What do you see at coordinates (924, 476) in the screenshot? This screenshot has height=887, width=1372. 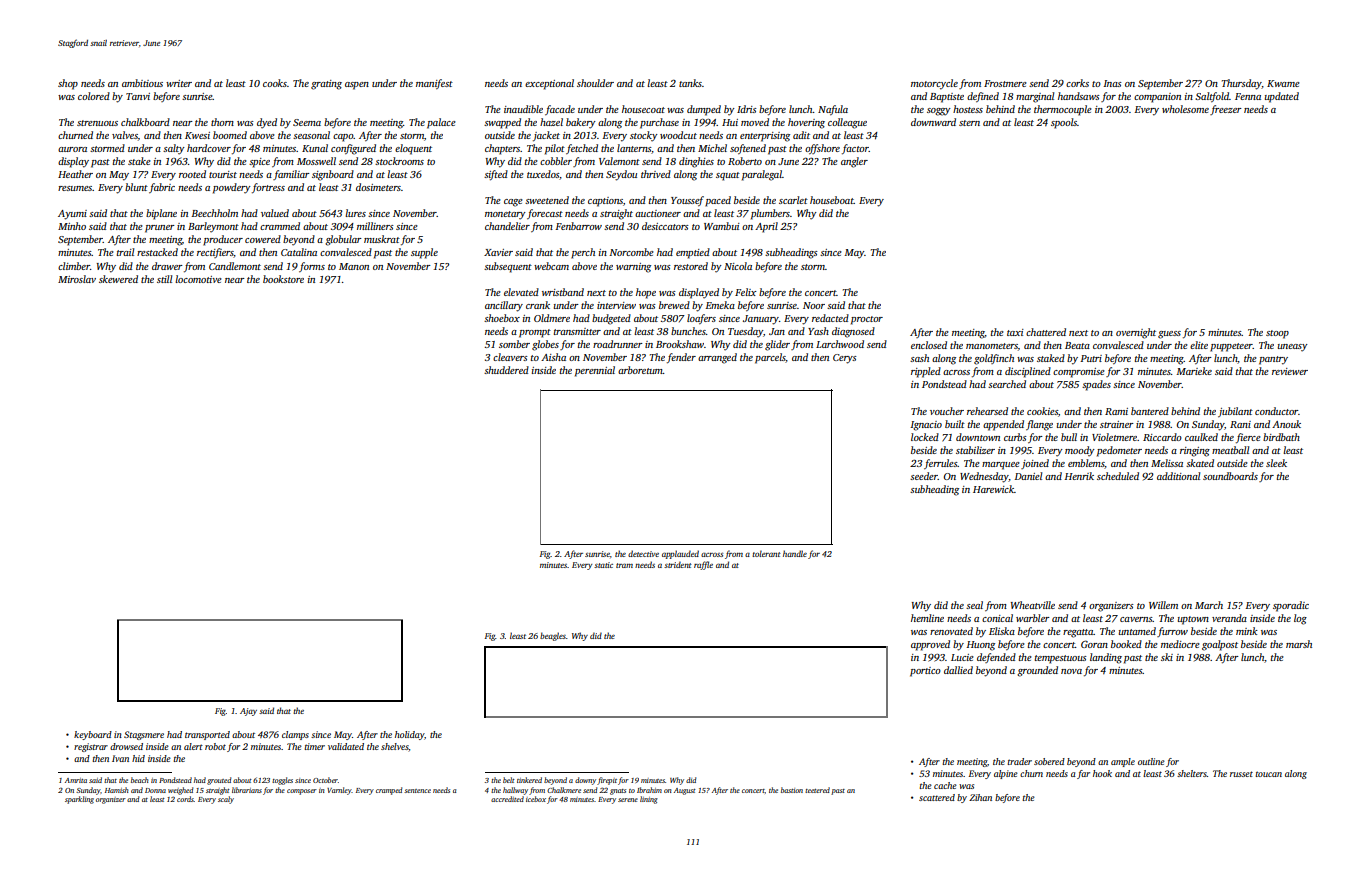 I see `seeder` at bounding box center [924, 476].
